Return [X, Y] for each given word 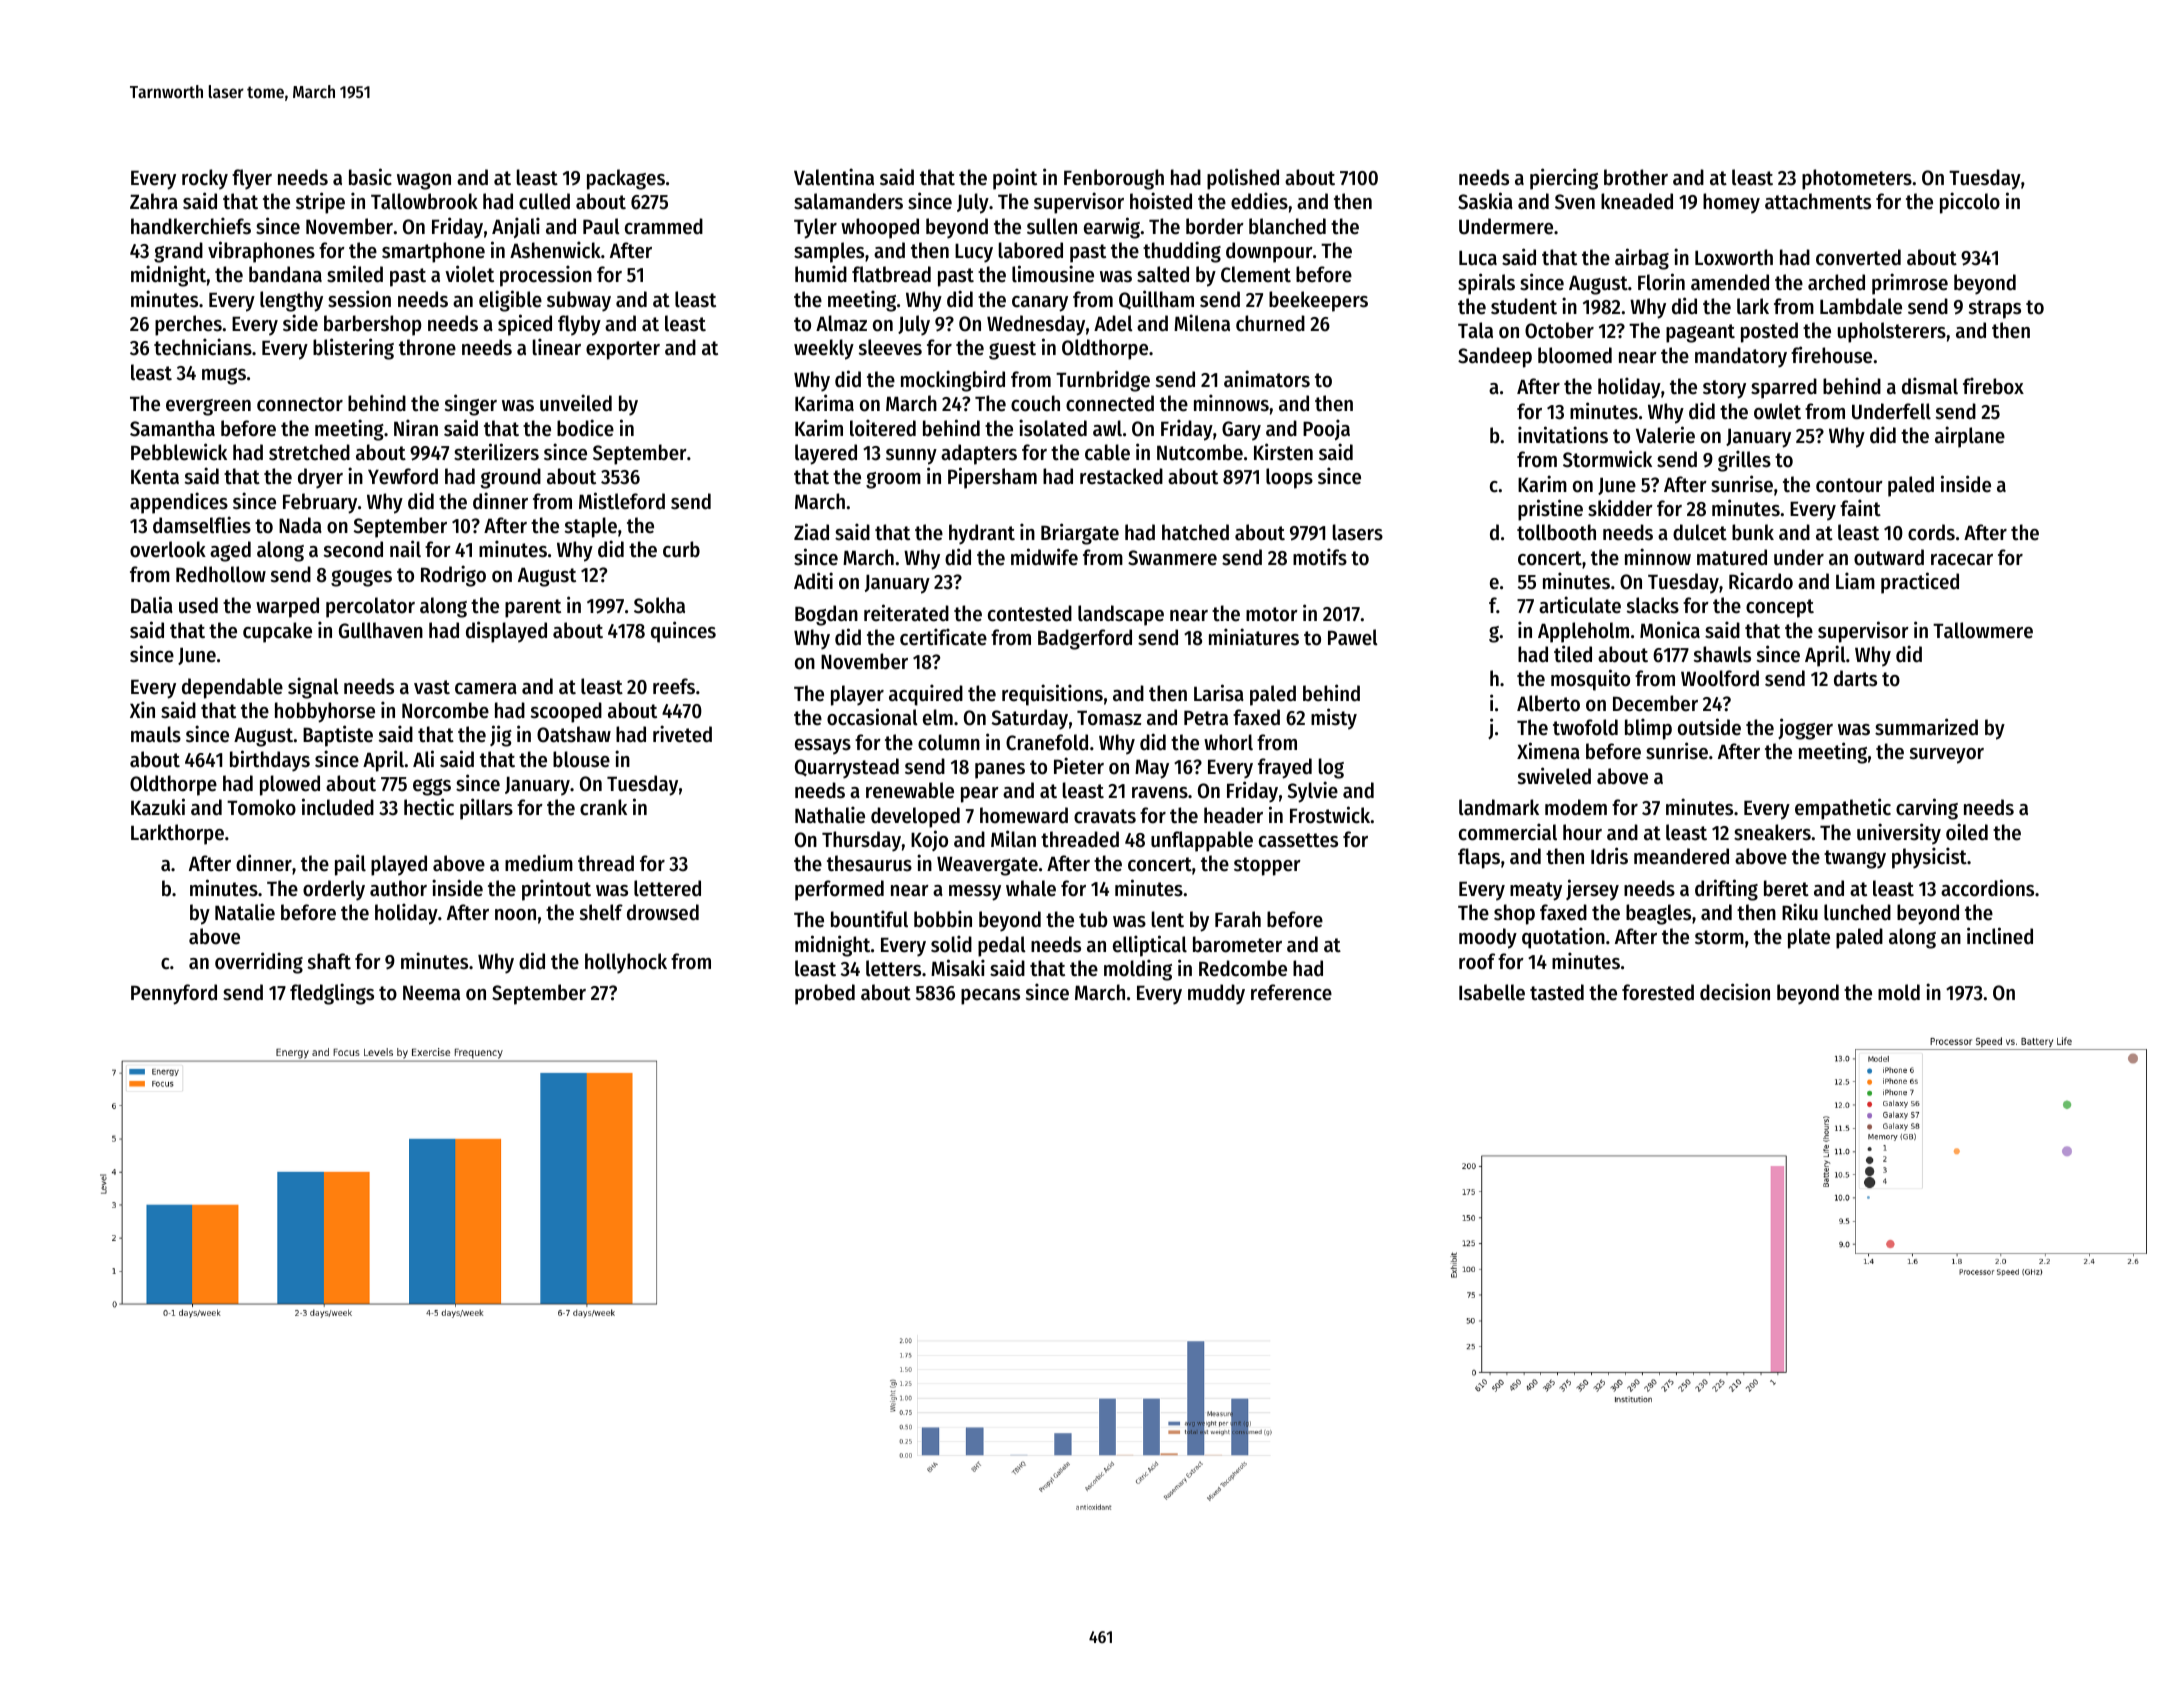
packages [626, 179]
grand [178, 252]
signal [313, 688]
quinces [683, 632]
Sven [1575, 202]
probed [825, 994]
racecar [1962, 560]
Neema [431, 993]
